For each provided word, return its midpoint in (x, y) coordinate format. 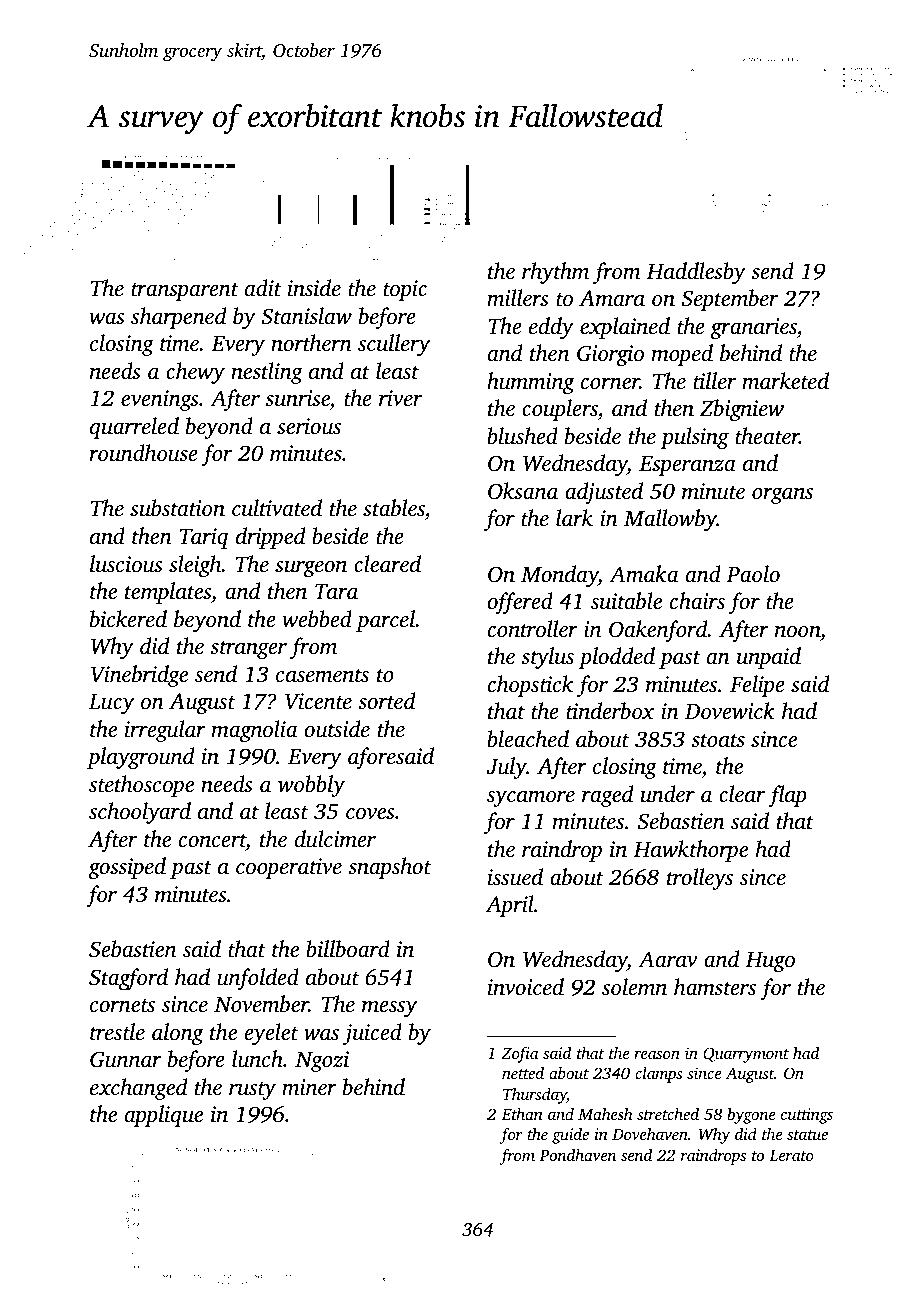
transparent (185, 292)
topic (405, 290)
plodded (617, 658)
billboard (348, 949)
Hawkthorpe (690, 851)
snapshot (389, 868)
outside (337, 729)
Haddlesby (696, 273)
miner (309, 1087)
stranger (248, 650)
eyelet (271, 1034)
